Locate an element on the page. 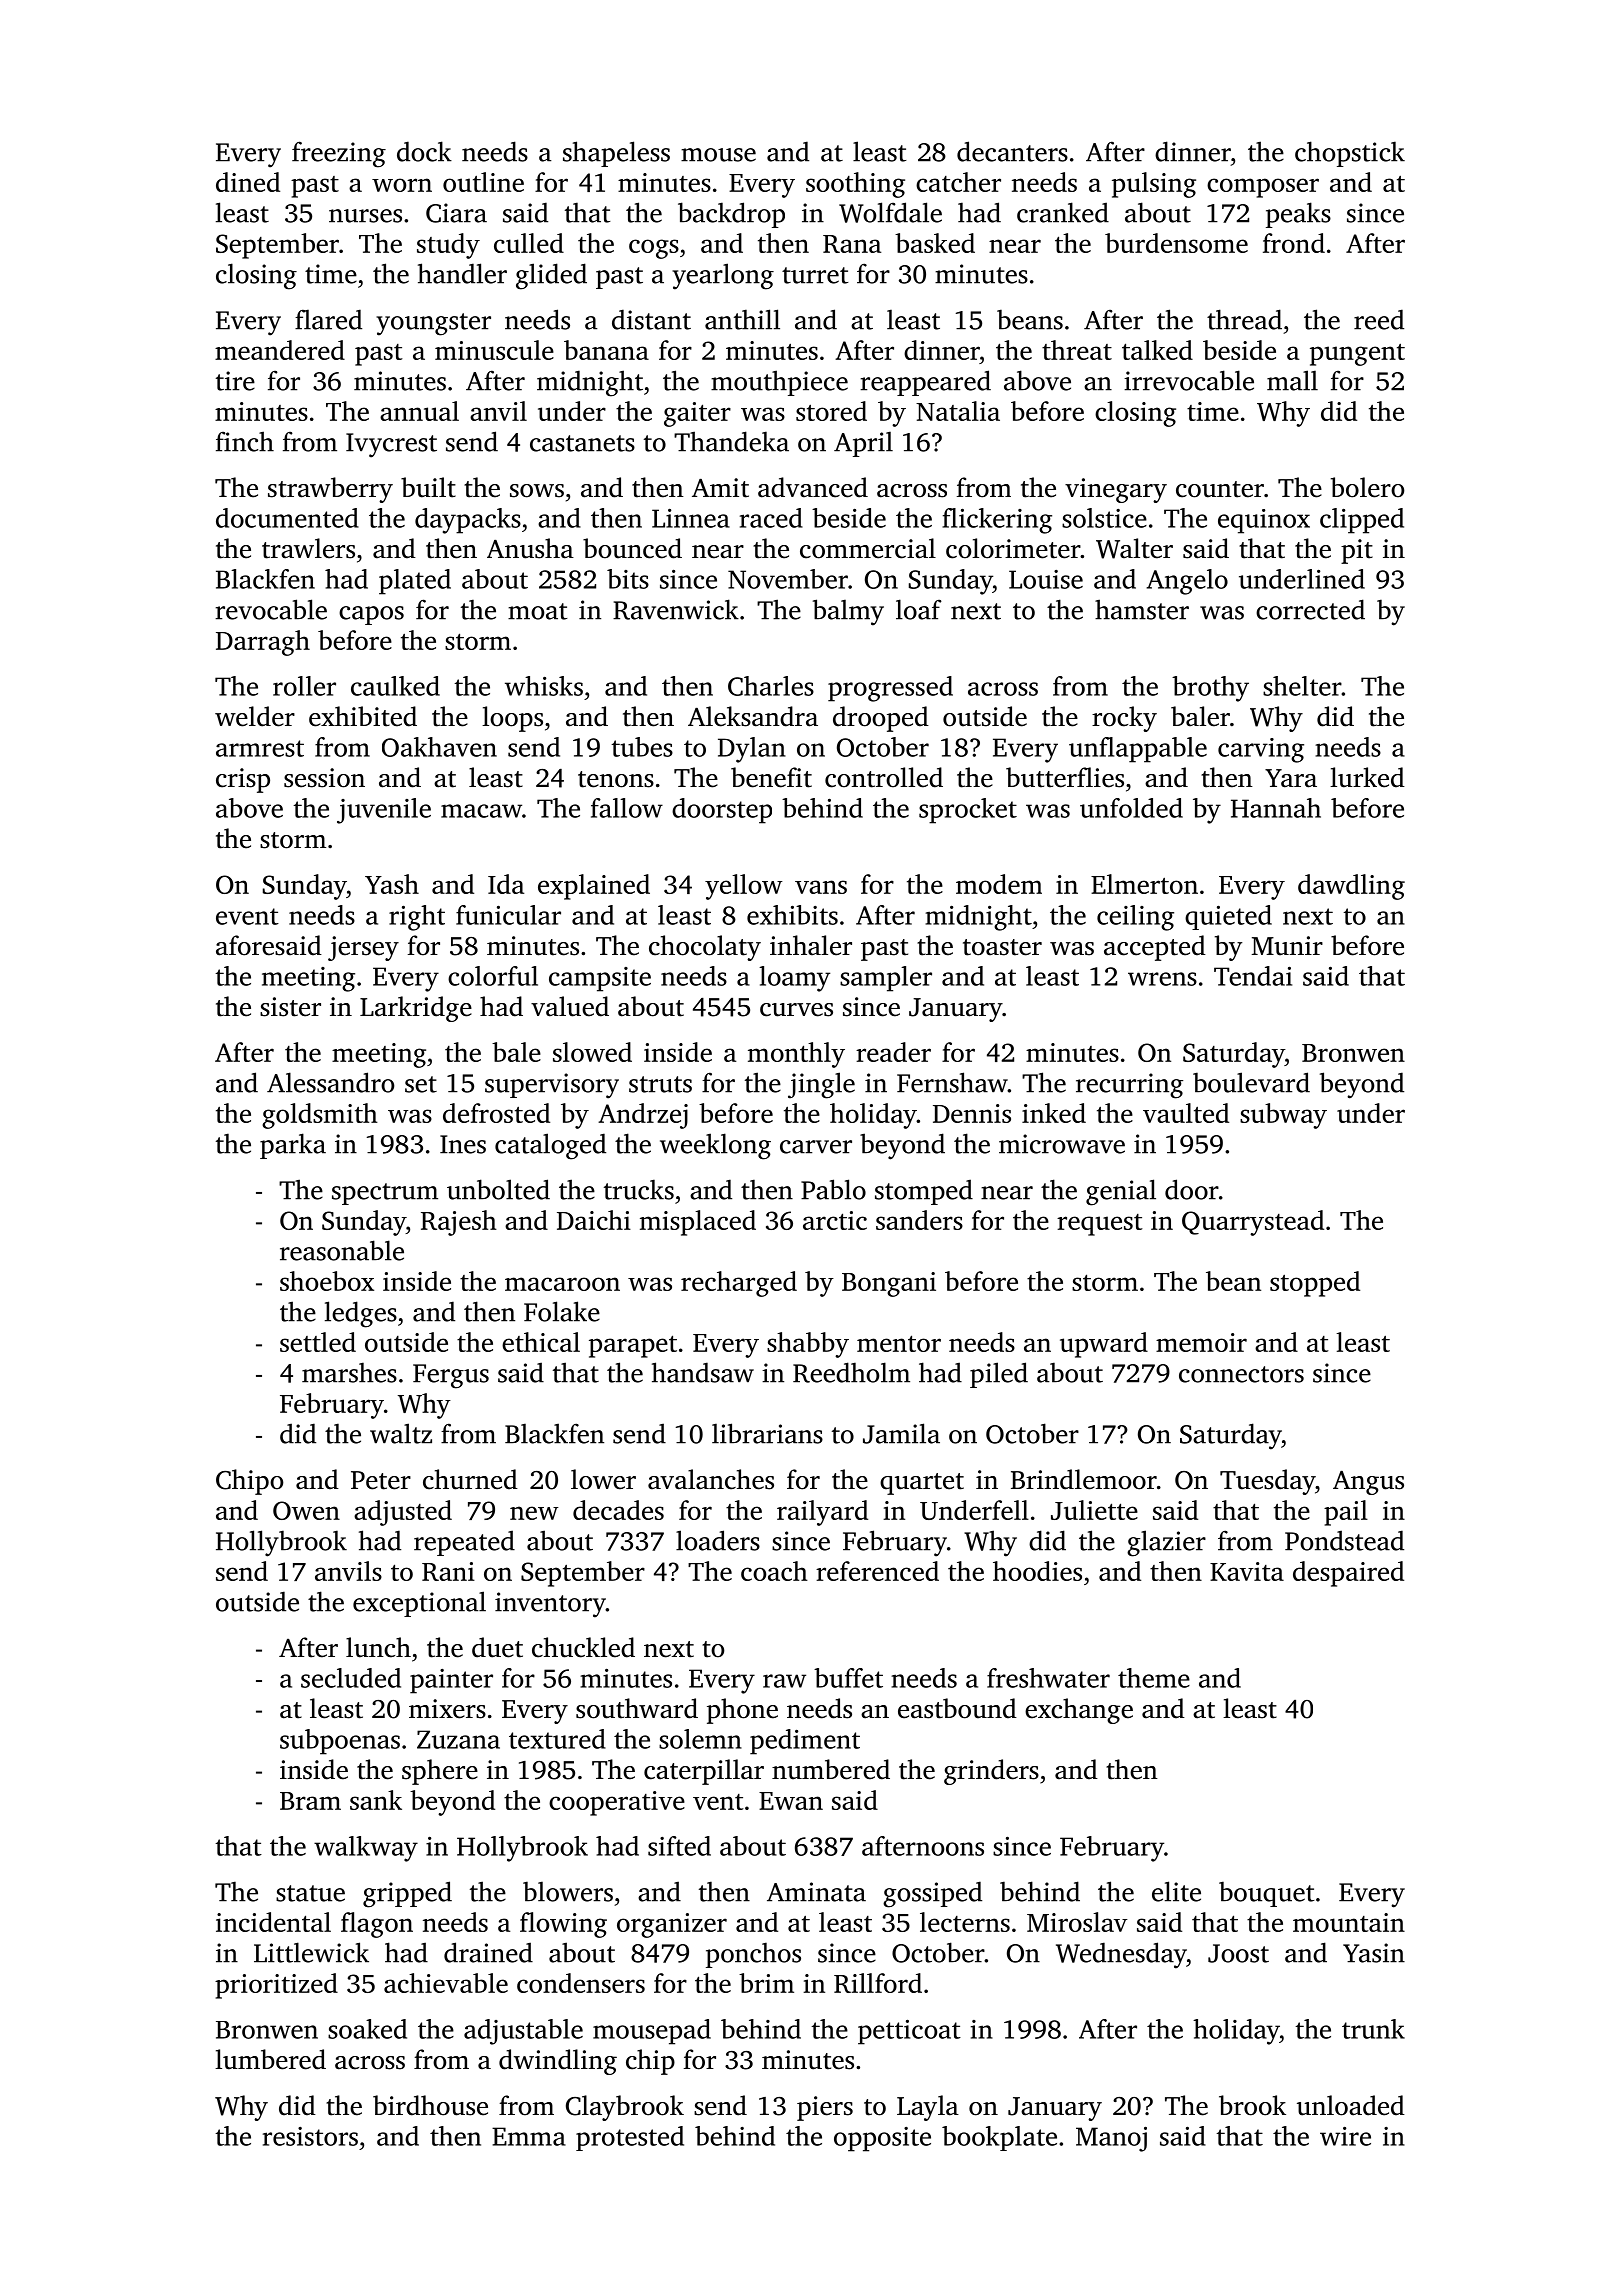 This image has height=2292, width=1620. threat is located at coordinates (1077, 350).
